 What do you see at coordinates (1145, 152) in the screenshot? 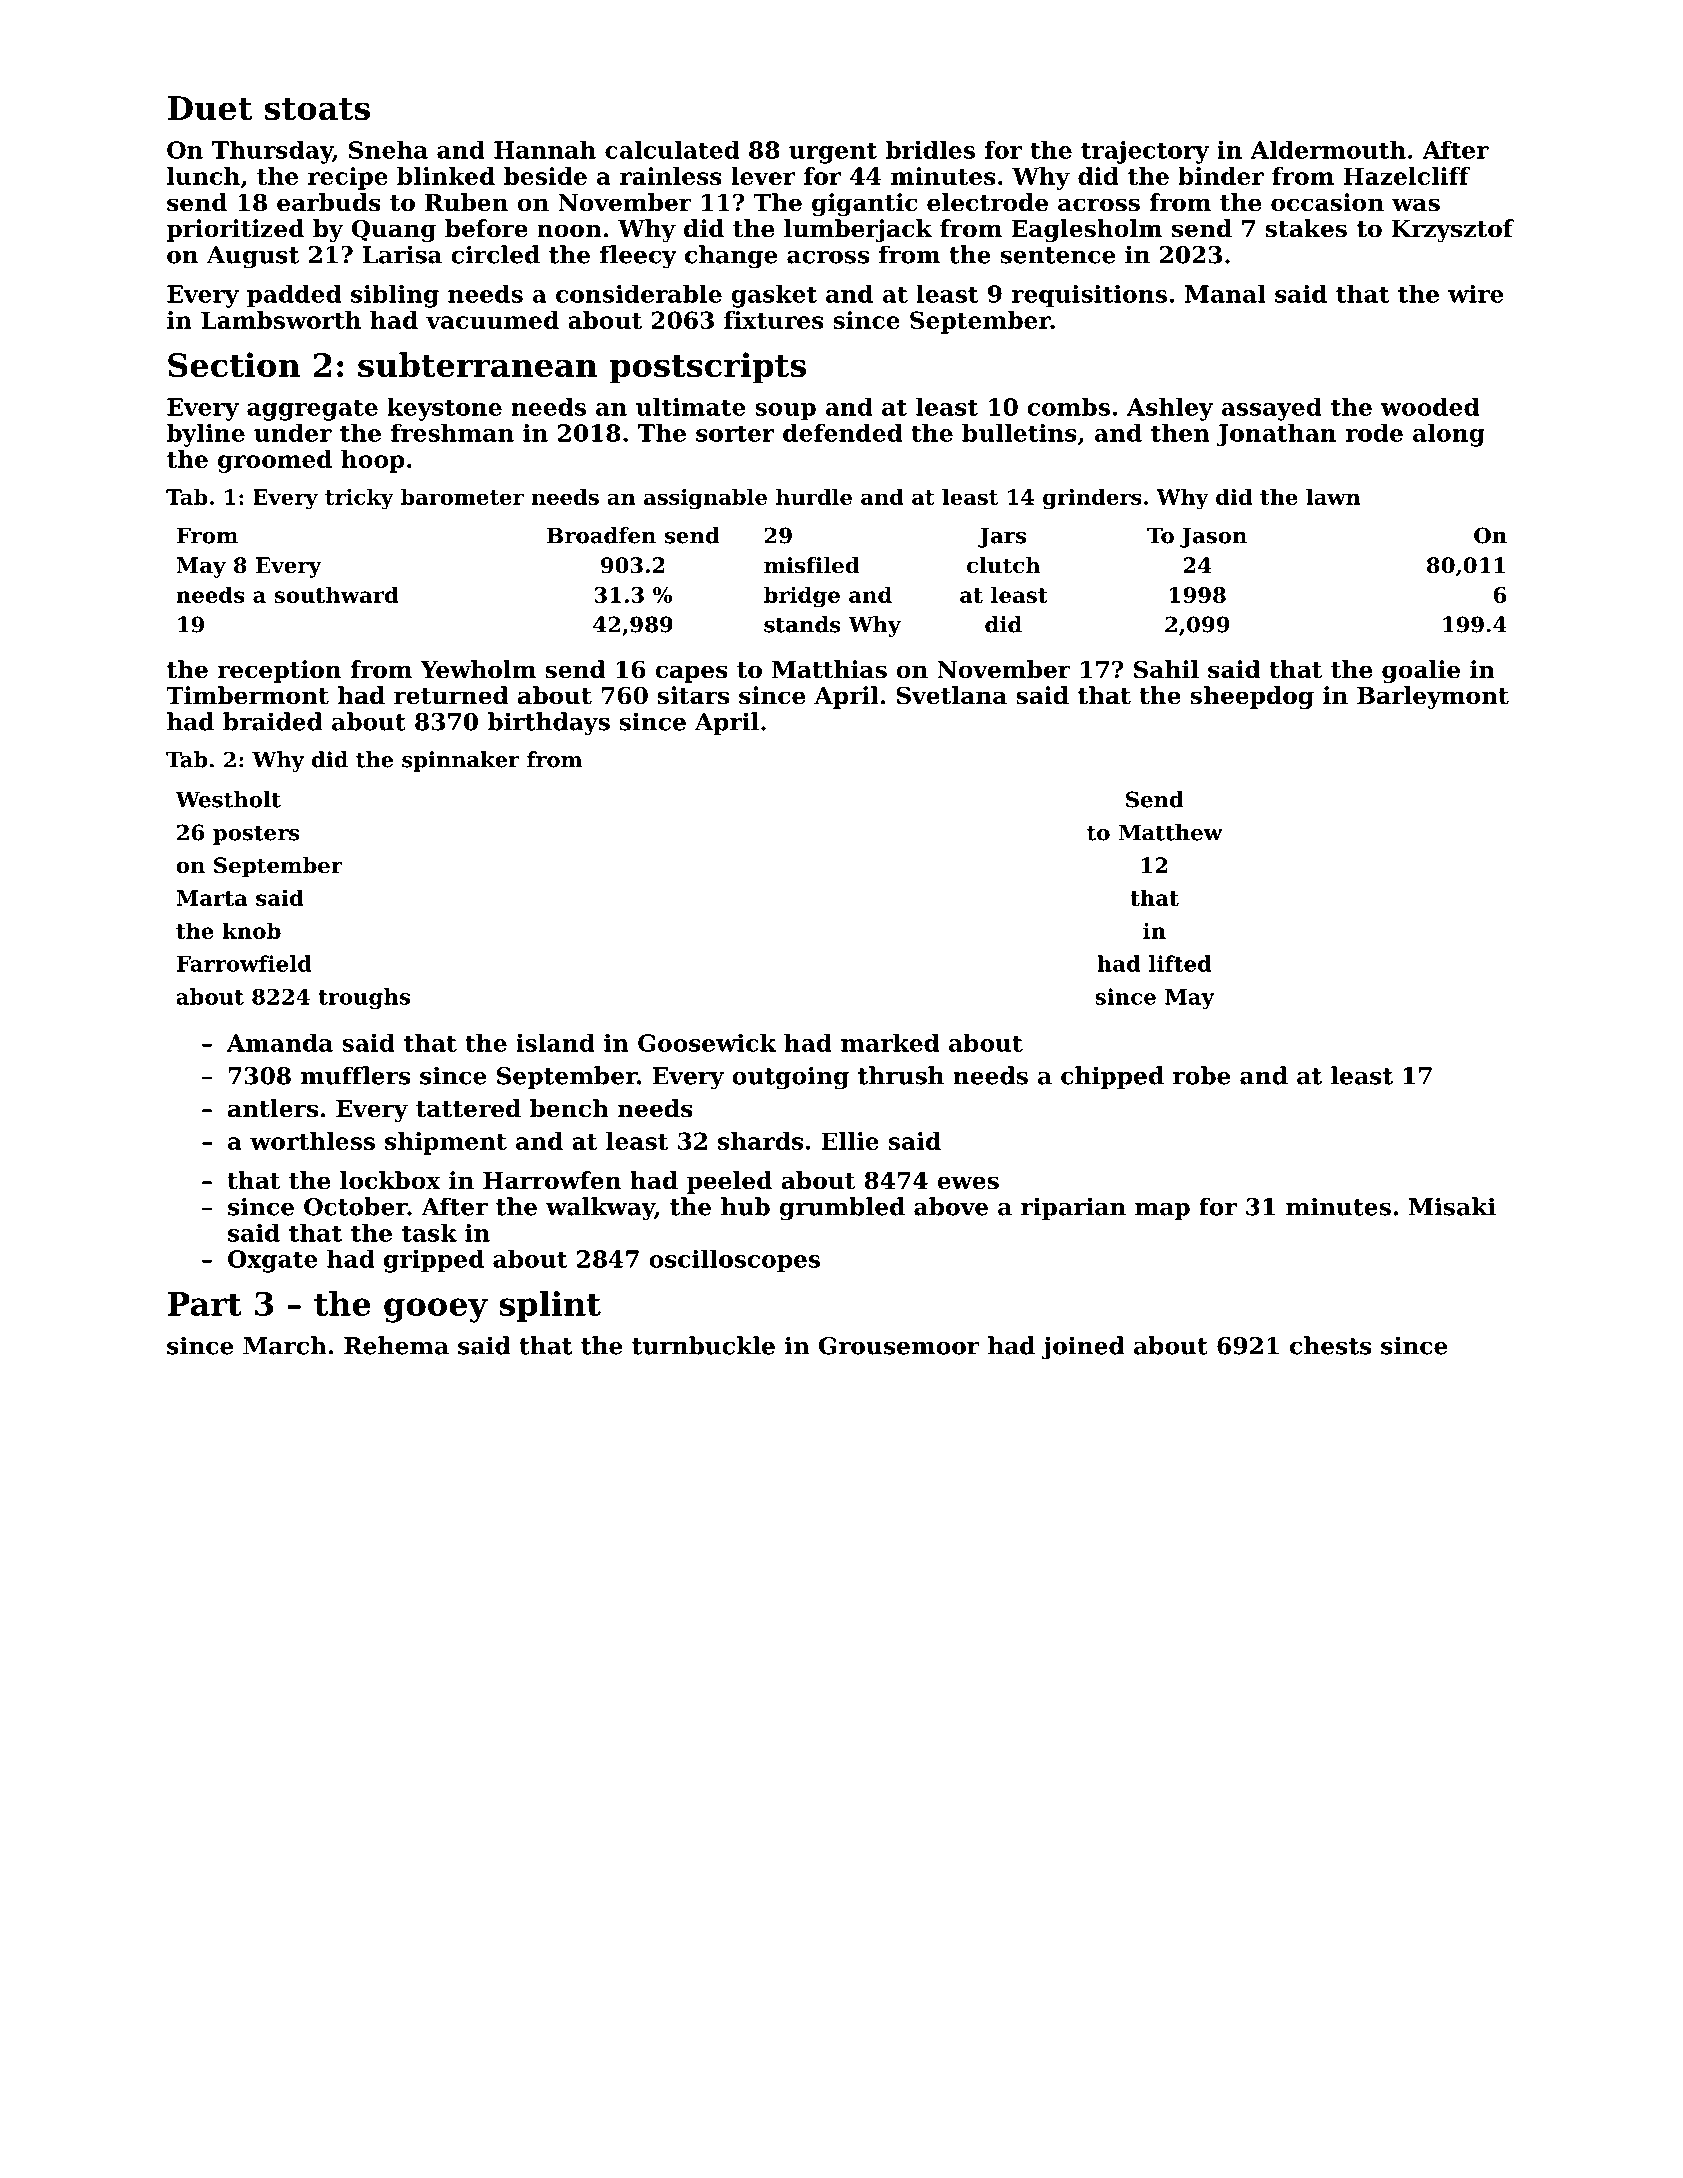
I see `trajectory` at bounding box center [1145, 152].
